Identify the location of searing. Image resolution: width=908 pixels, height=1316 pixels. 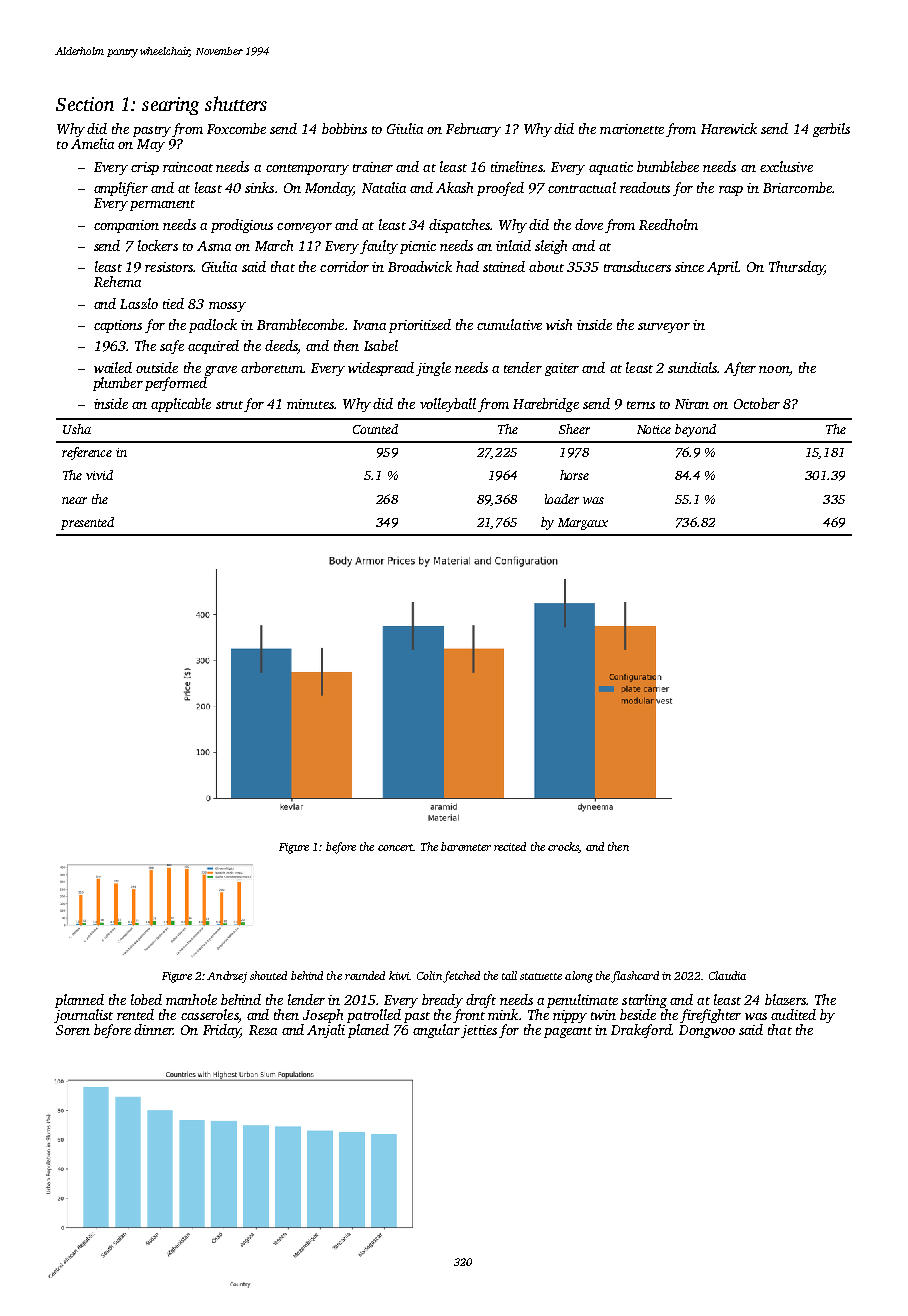
(170, 106).
